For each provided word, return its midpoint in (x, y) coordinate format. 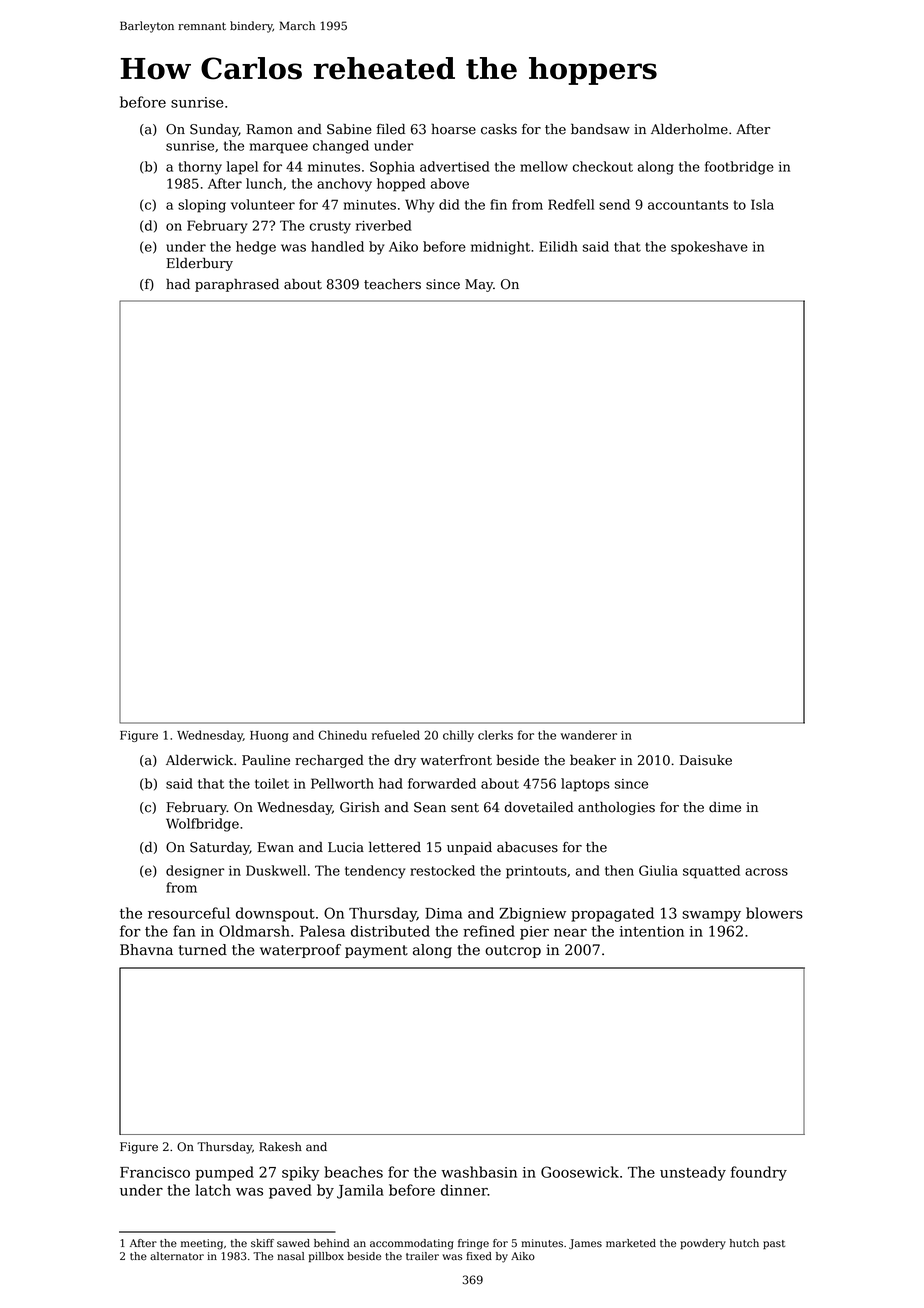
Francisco (155, 1172)
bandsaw (600, 129)
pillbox (326, 1257)
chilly (458, 736)
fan (184, 931)
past (774, 1244)
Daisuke (706, 760)
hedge (256, 248)
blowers (774, 913)
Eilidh (558, 246)
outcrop (513, 951)
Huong (269, 736)
